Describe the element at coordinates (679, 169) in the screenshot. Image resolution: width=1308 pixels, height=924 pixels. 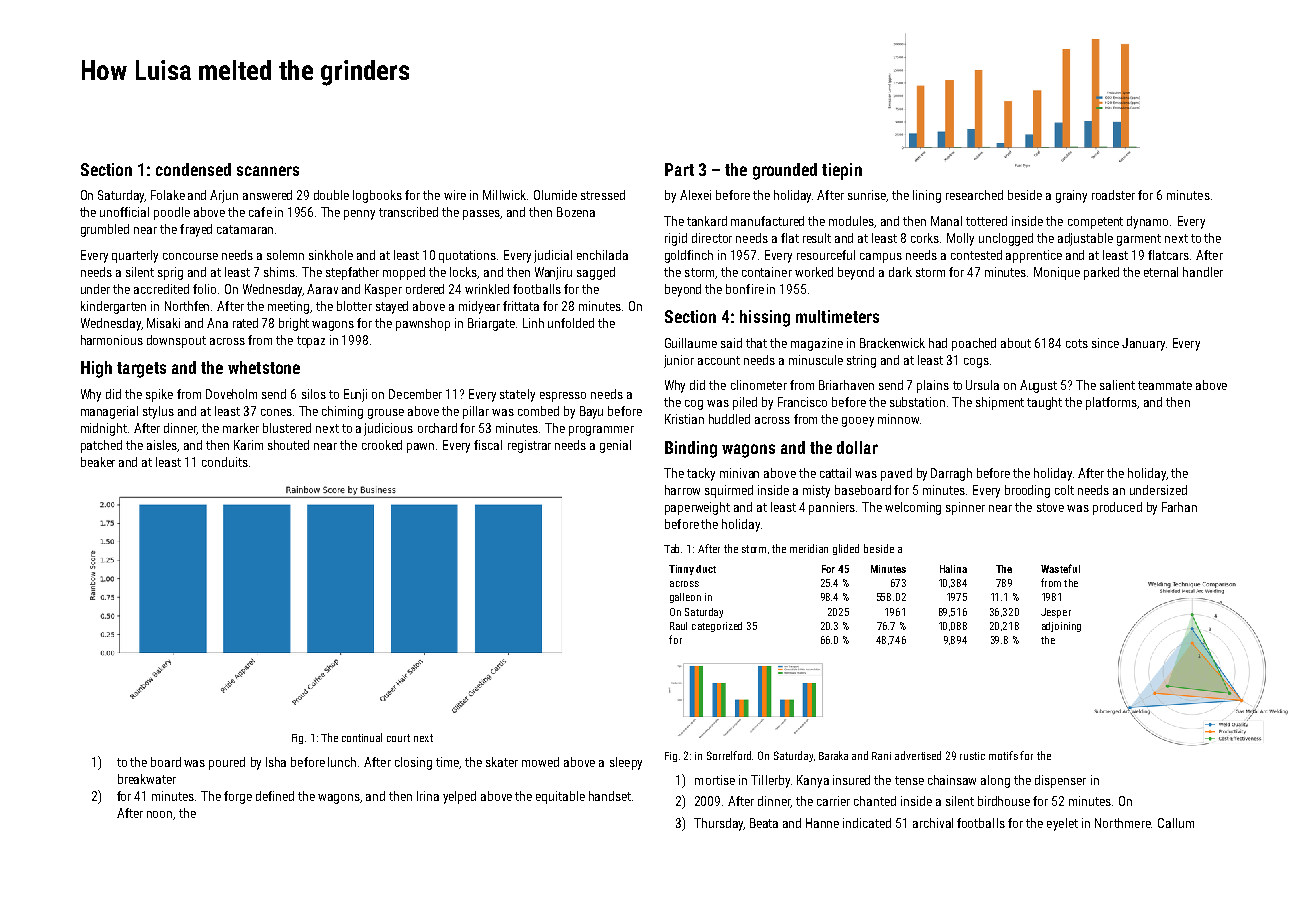
I see `Part` at that location.
